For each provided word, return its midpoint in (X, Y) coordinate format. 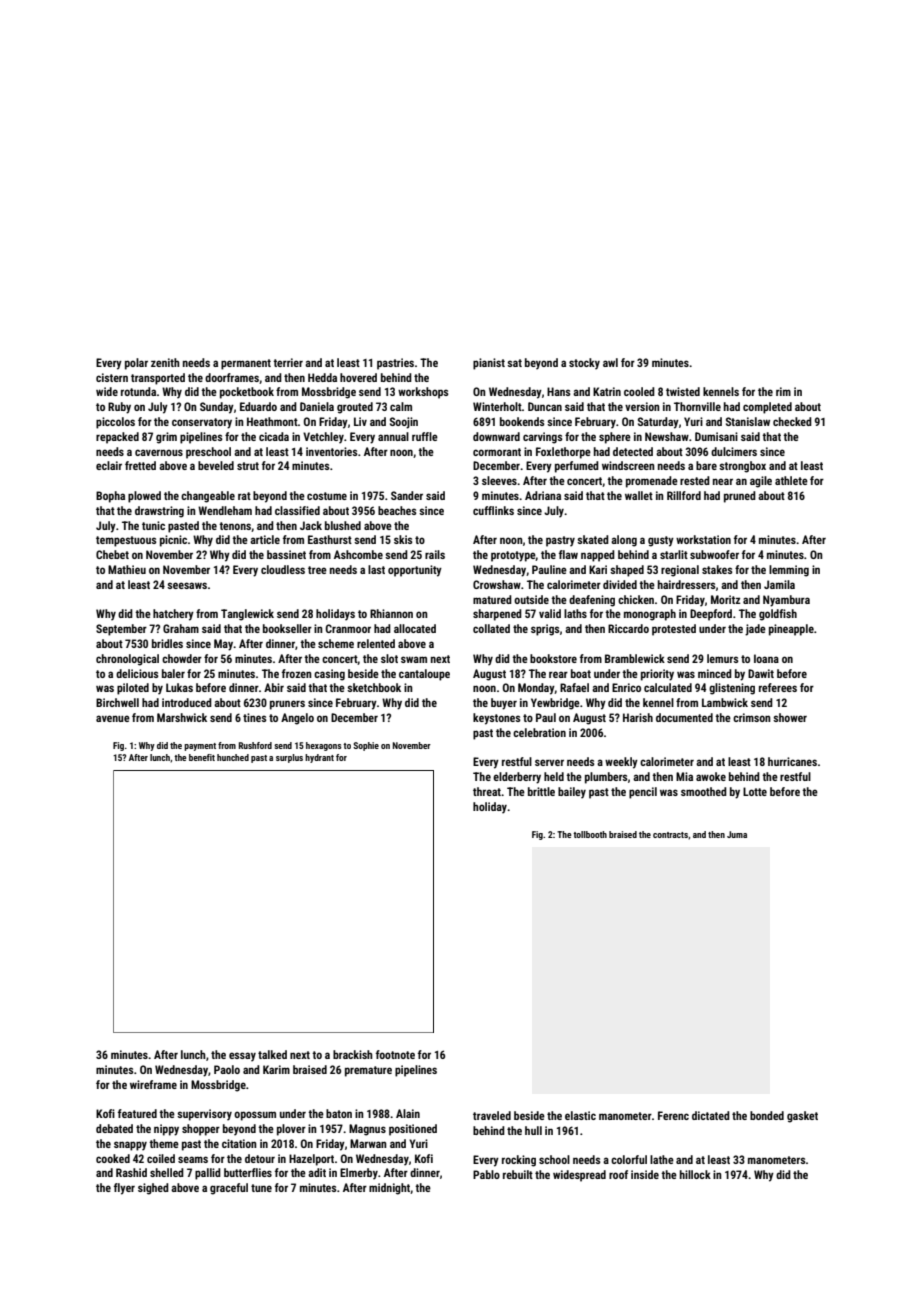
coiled (161, 1158)
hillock (695, 1174)
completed (767, 408)
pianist (489, 364)
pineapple (791, 630)
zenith (165, 362)
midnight (389, 1189)
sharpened (497, 615)
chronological (127, 660)
